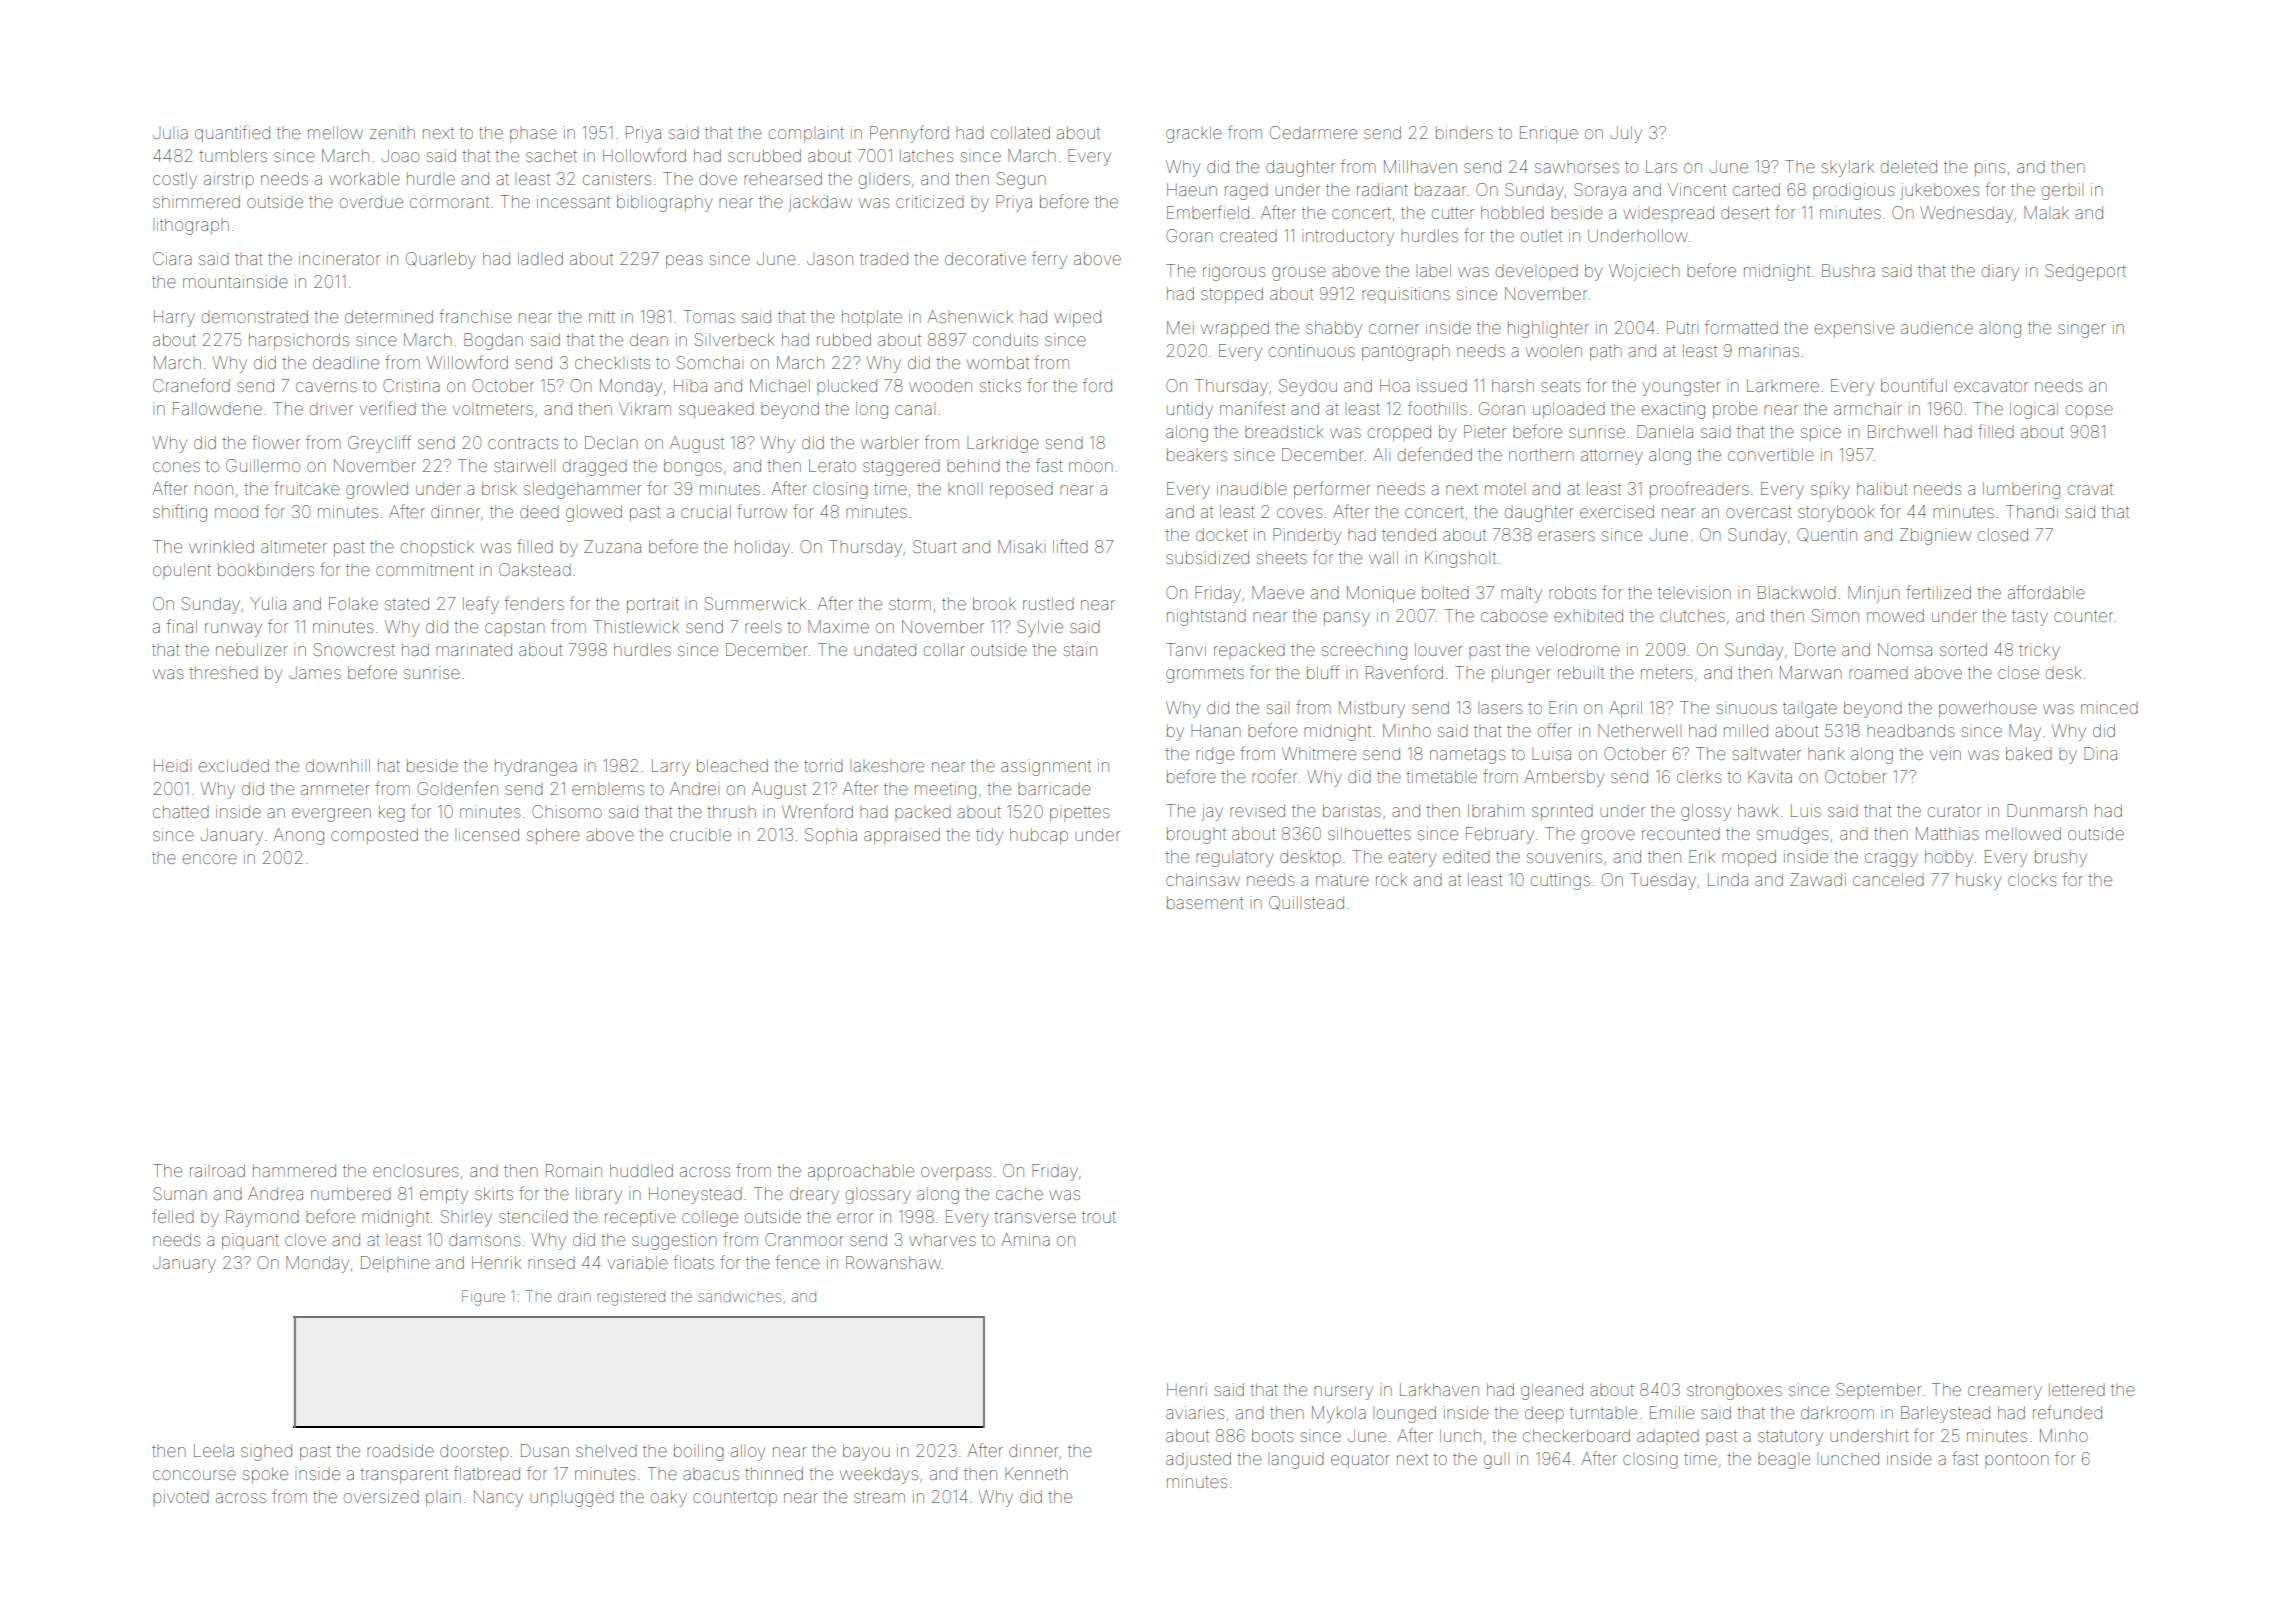  I want to click on gull, so click(1496, 1461).
